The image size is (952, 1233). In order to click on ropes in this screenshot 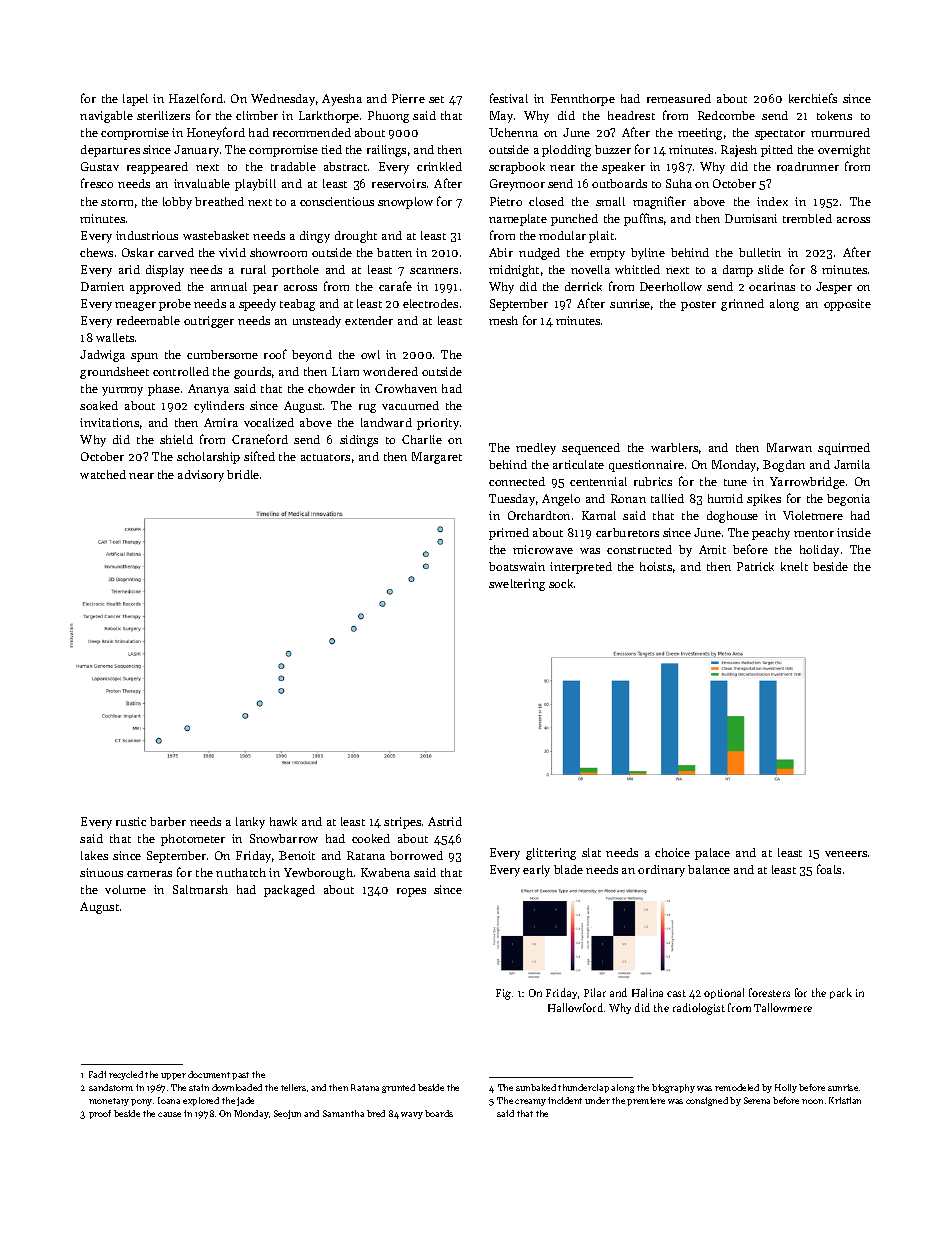, I will do `click(411, 892)`.
